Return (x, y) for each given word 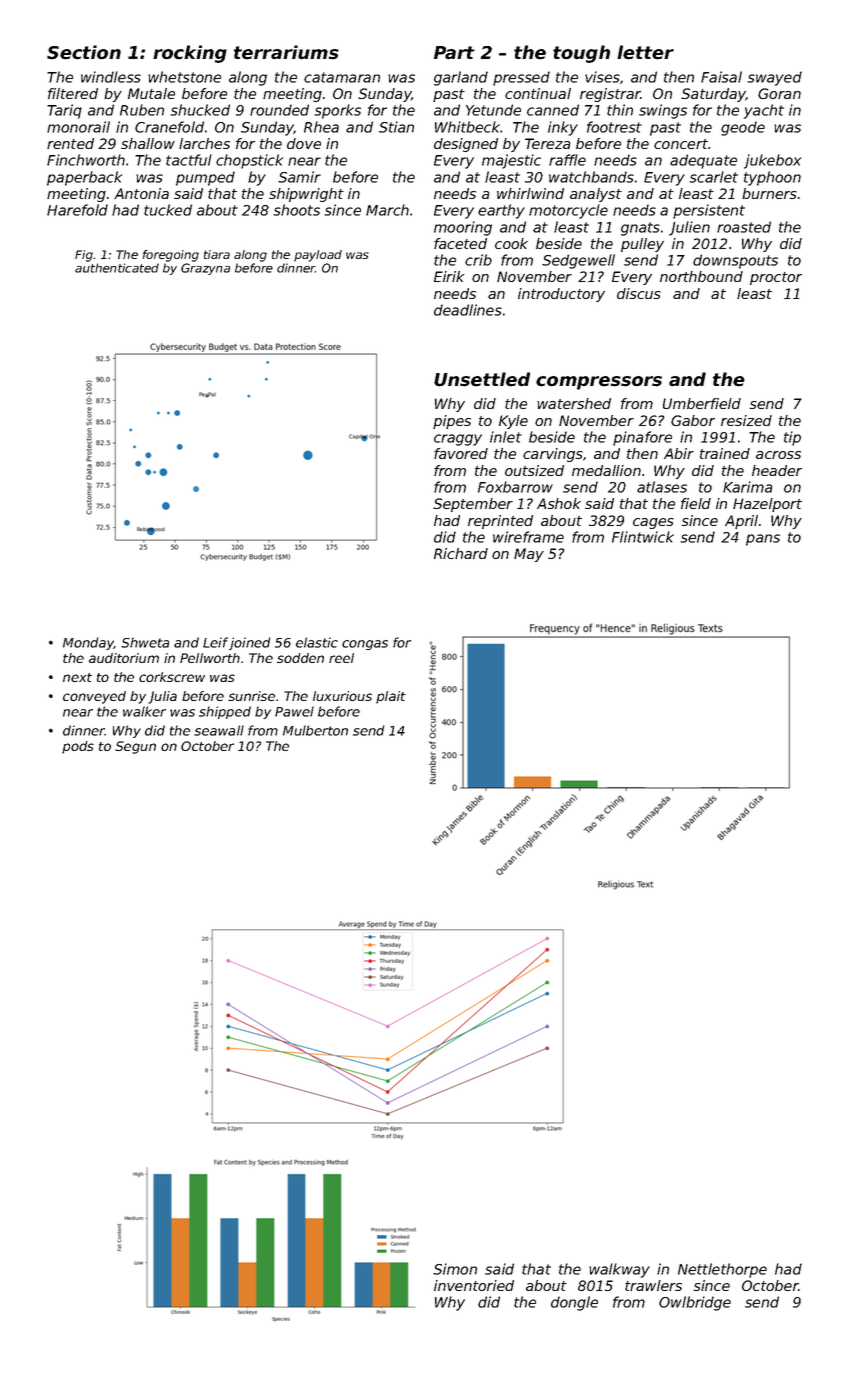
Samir (299, 177)
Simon (455, 1269)
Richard (461, 553)
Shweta (145, 642)
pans (763, 540)
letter (645, 52)
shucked (200, 110)
